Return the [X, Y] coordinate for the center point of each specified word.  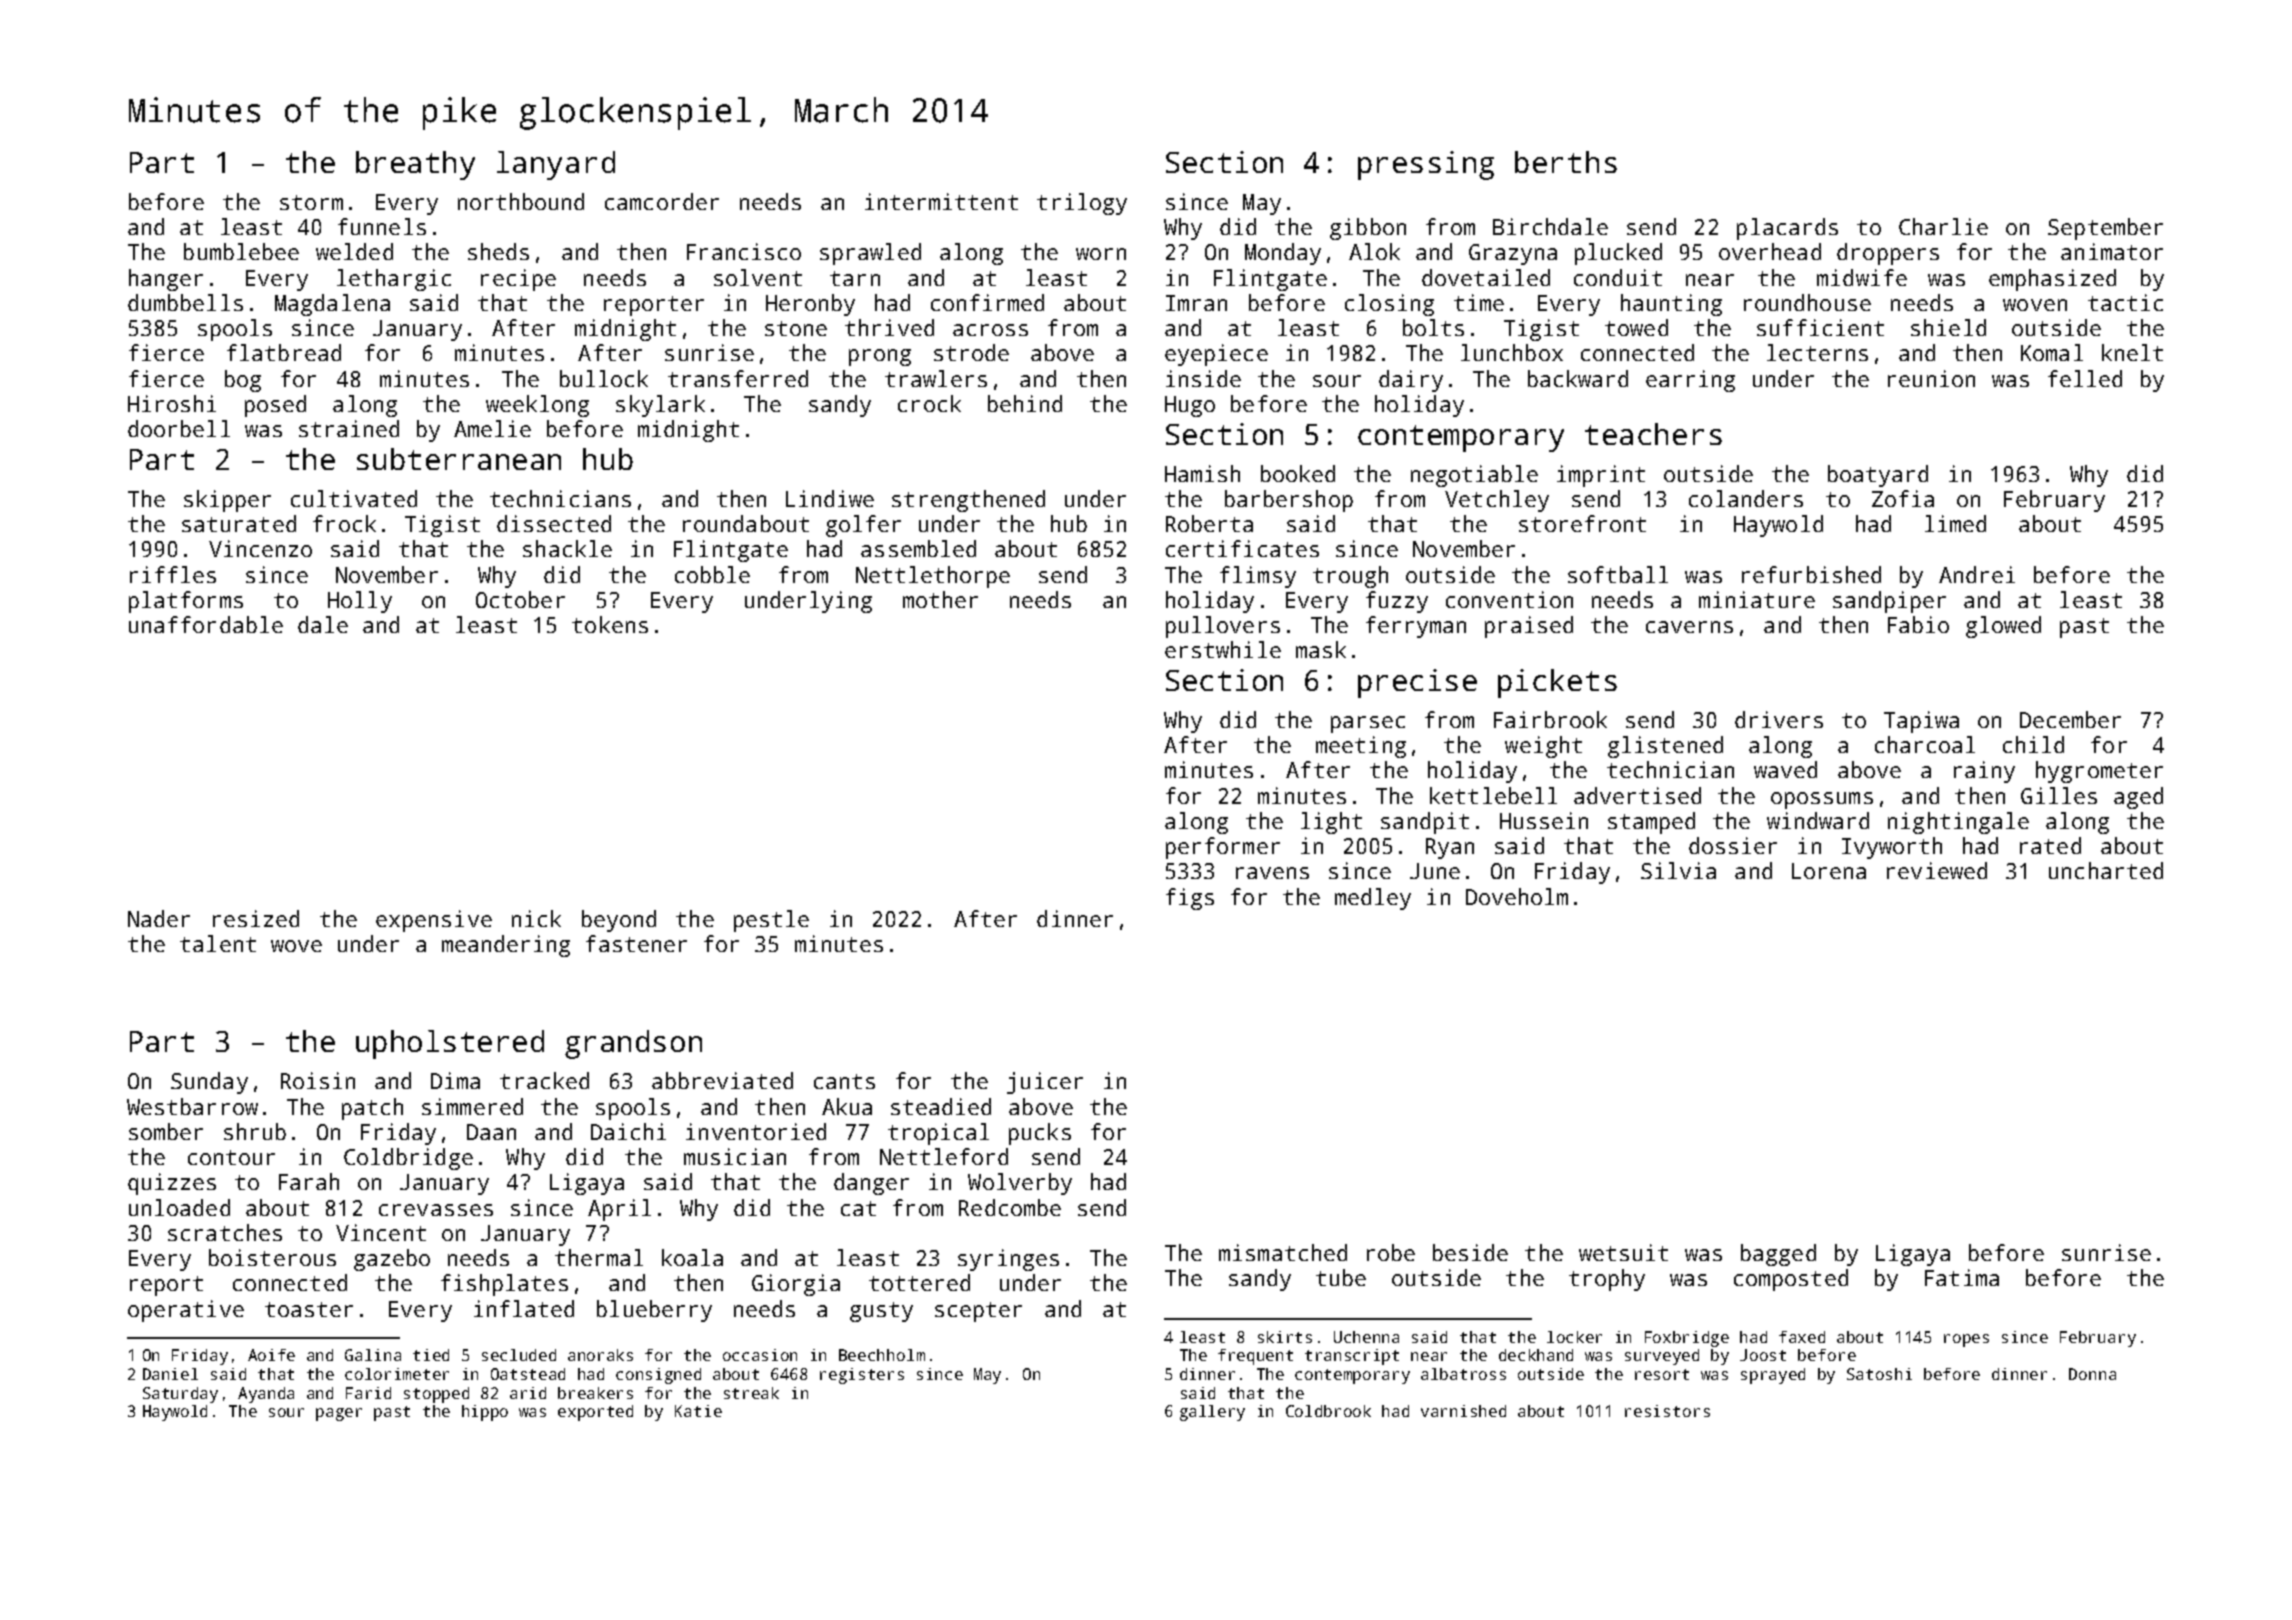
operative [186, 1311]
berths [1566, 162]
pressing [1426, 165]
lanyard [556, 165]
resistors [1667, 1411]
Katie [698, 1411]
